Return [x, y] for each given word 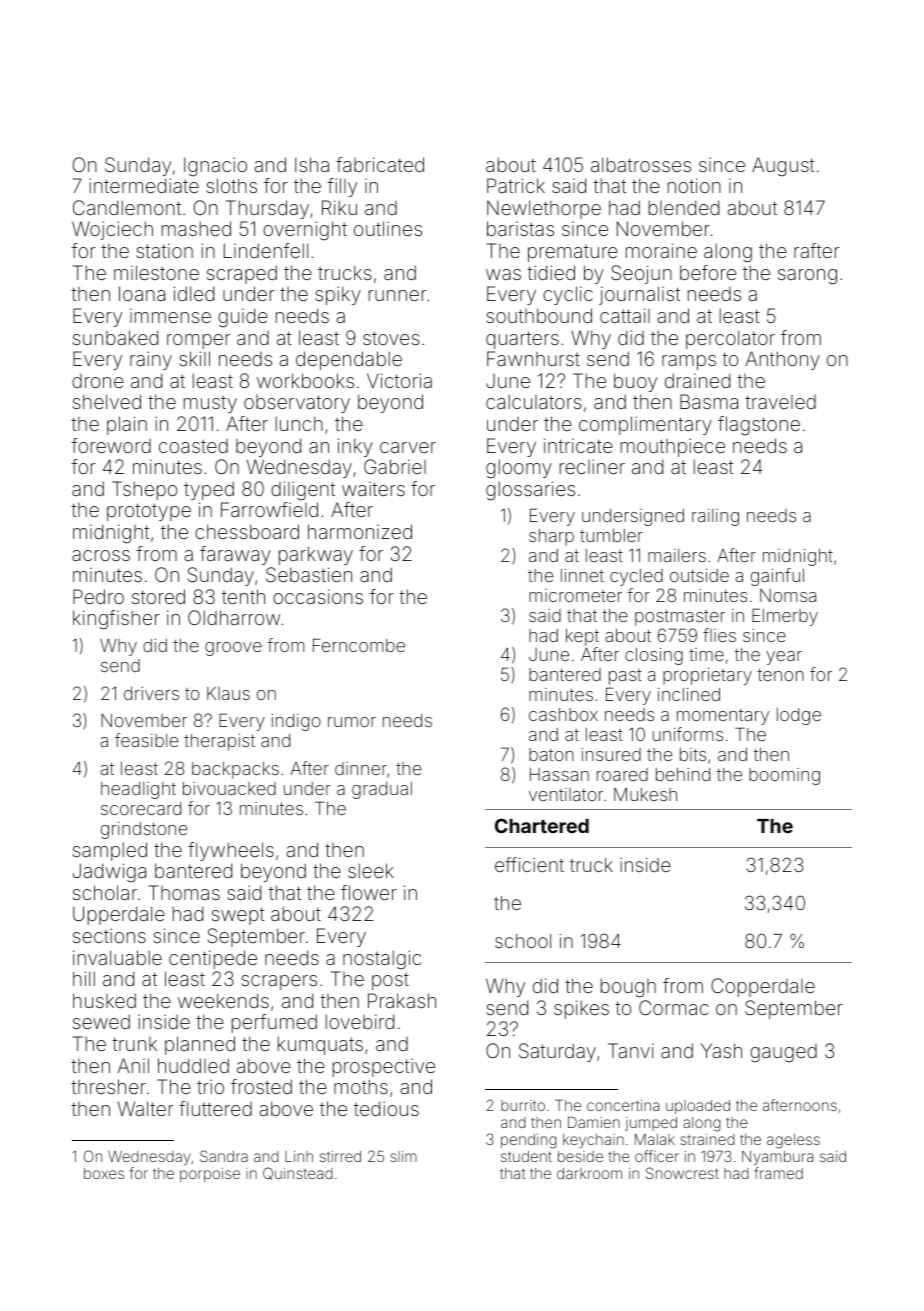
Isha [312, 164]
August [783, 167]
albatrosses [641, 164]
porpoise [210, 1175]
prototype [149, 512]
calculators [534, 401]
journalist [639, 295]
